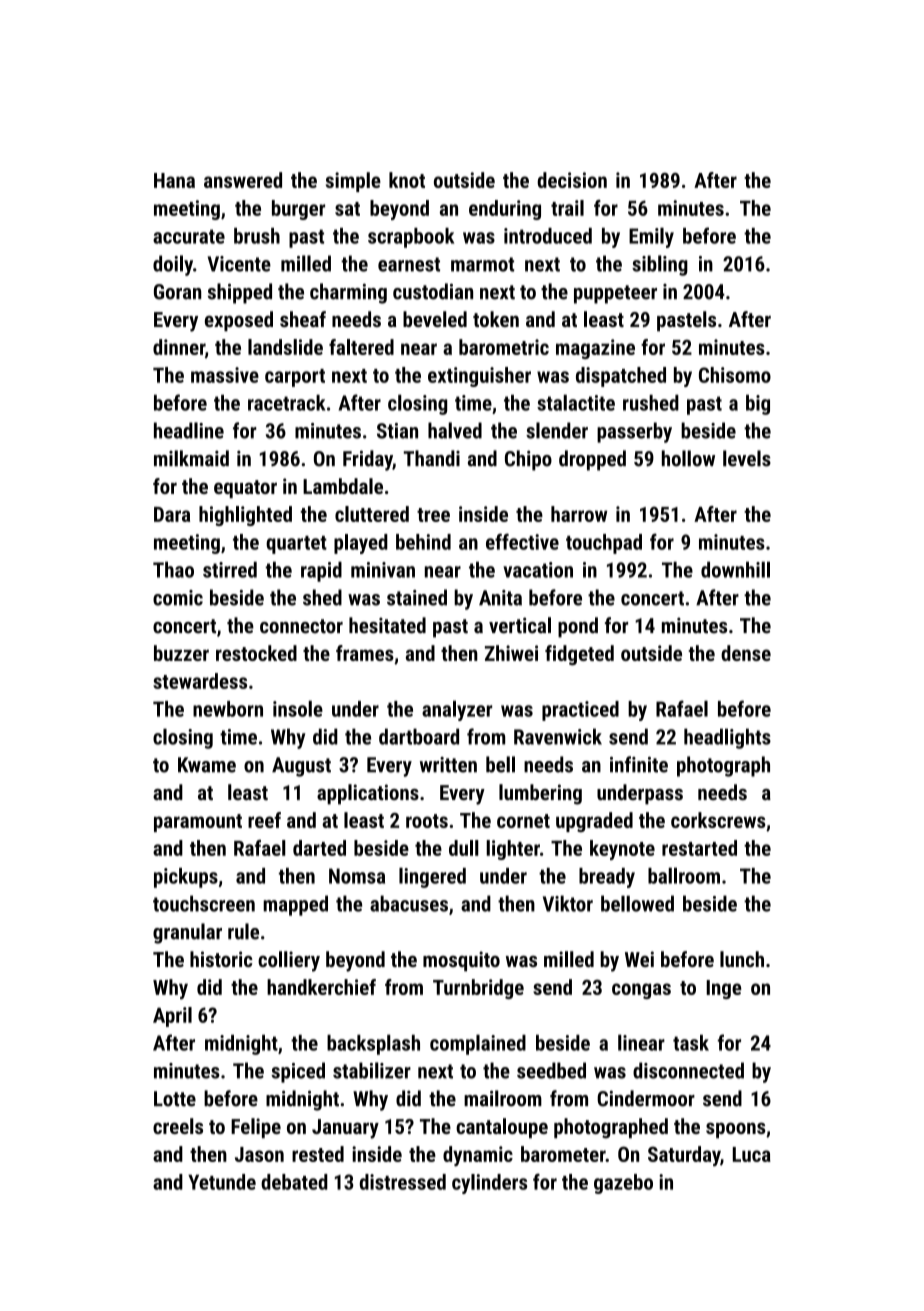 Image resolution: width=924 pixels, height=1311 pixels. Describe the element at coordinates (747, 458) in the image. I see `levels` at that location.
